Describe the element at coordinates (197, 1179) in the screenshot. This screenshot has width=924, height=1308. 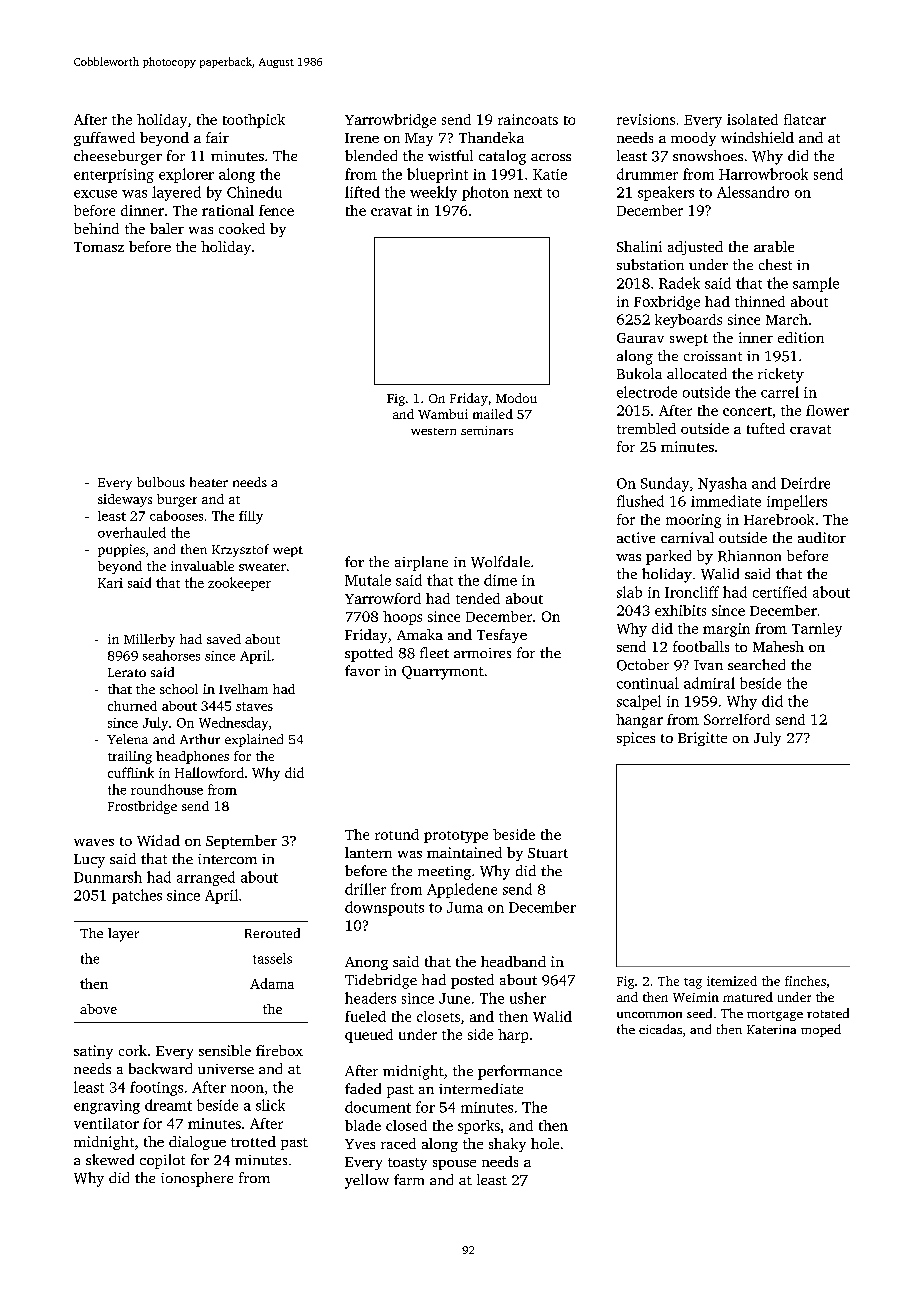
I see `ionosphere` at that location.
